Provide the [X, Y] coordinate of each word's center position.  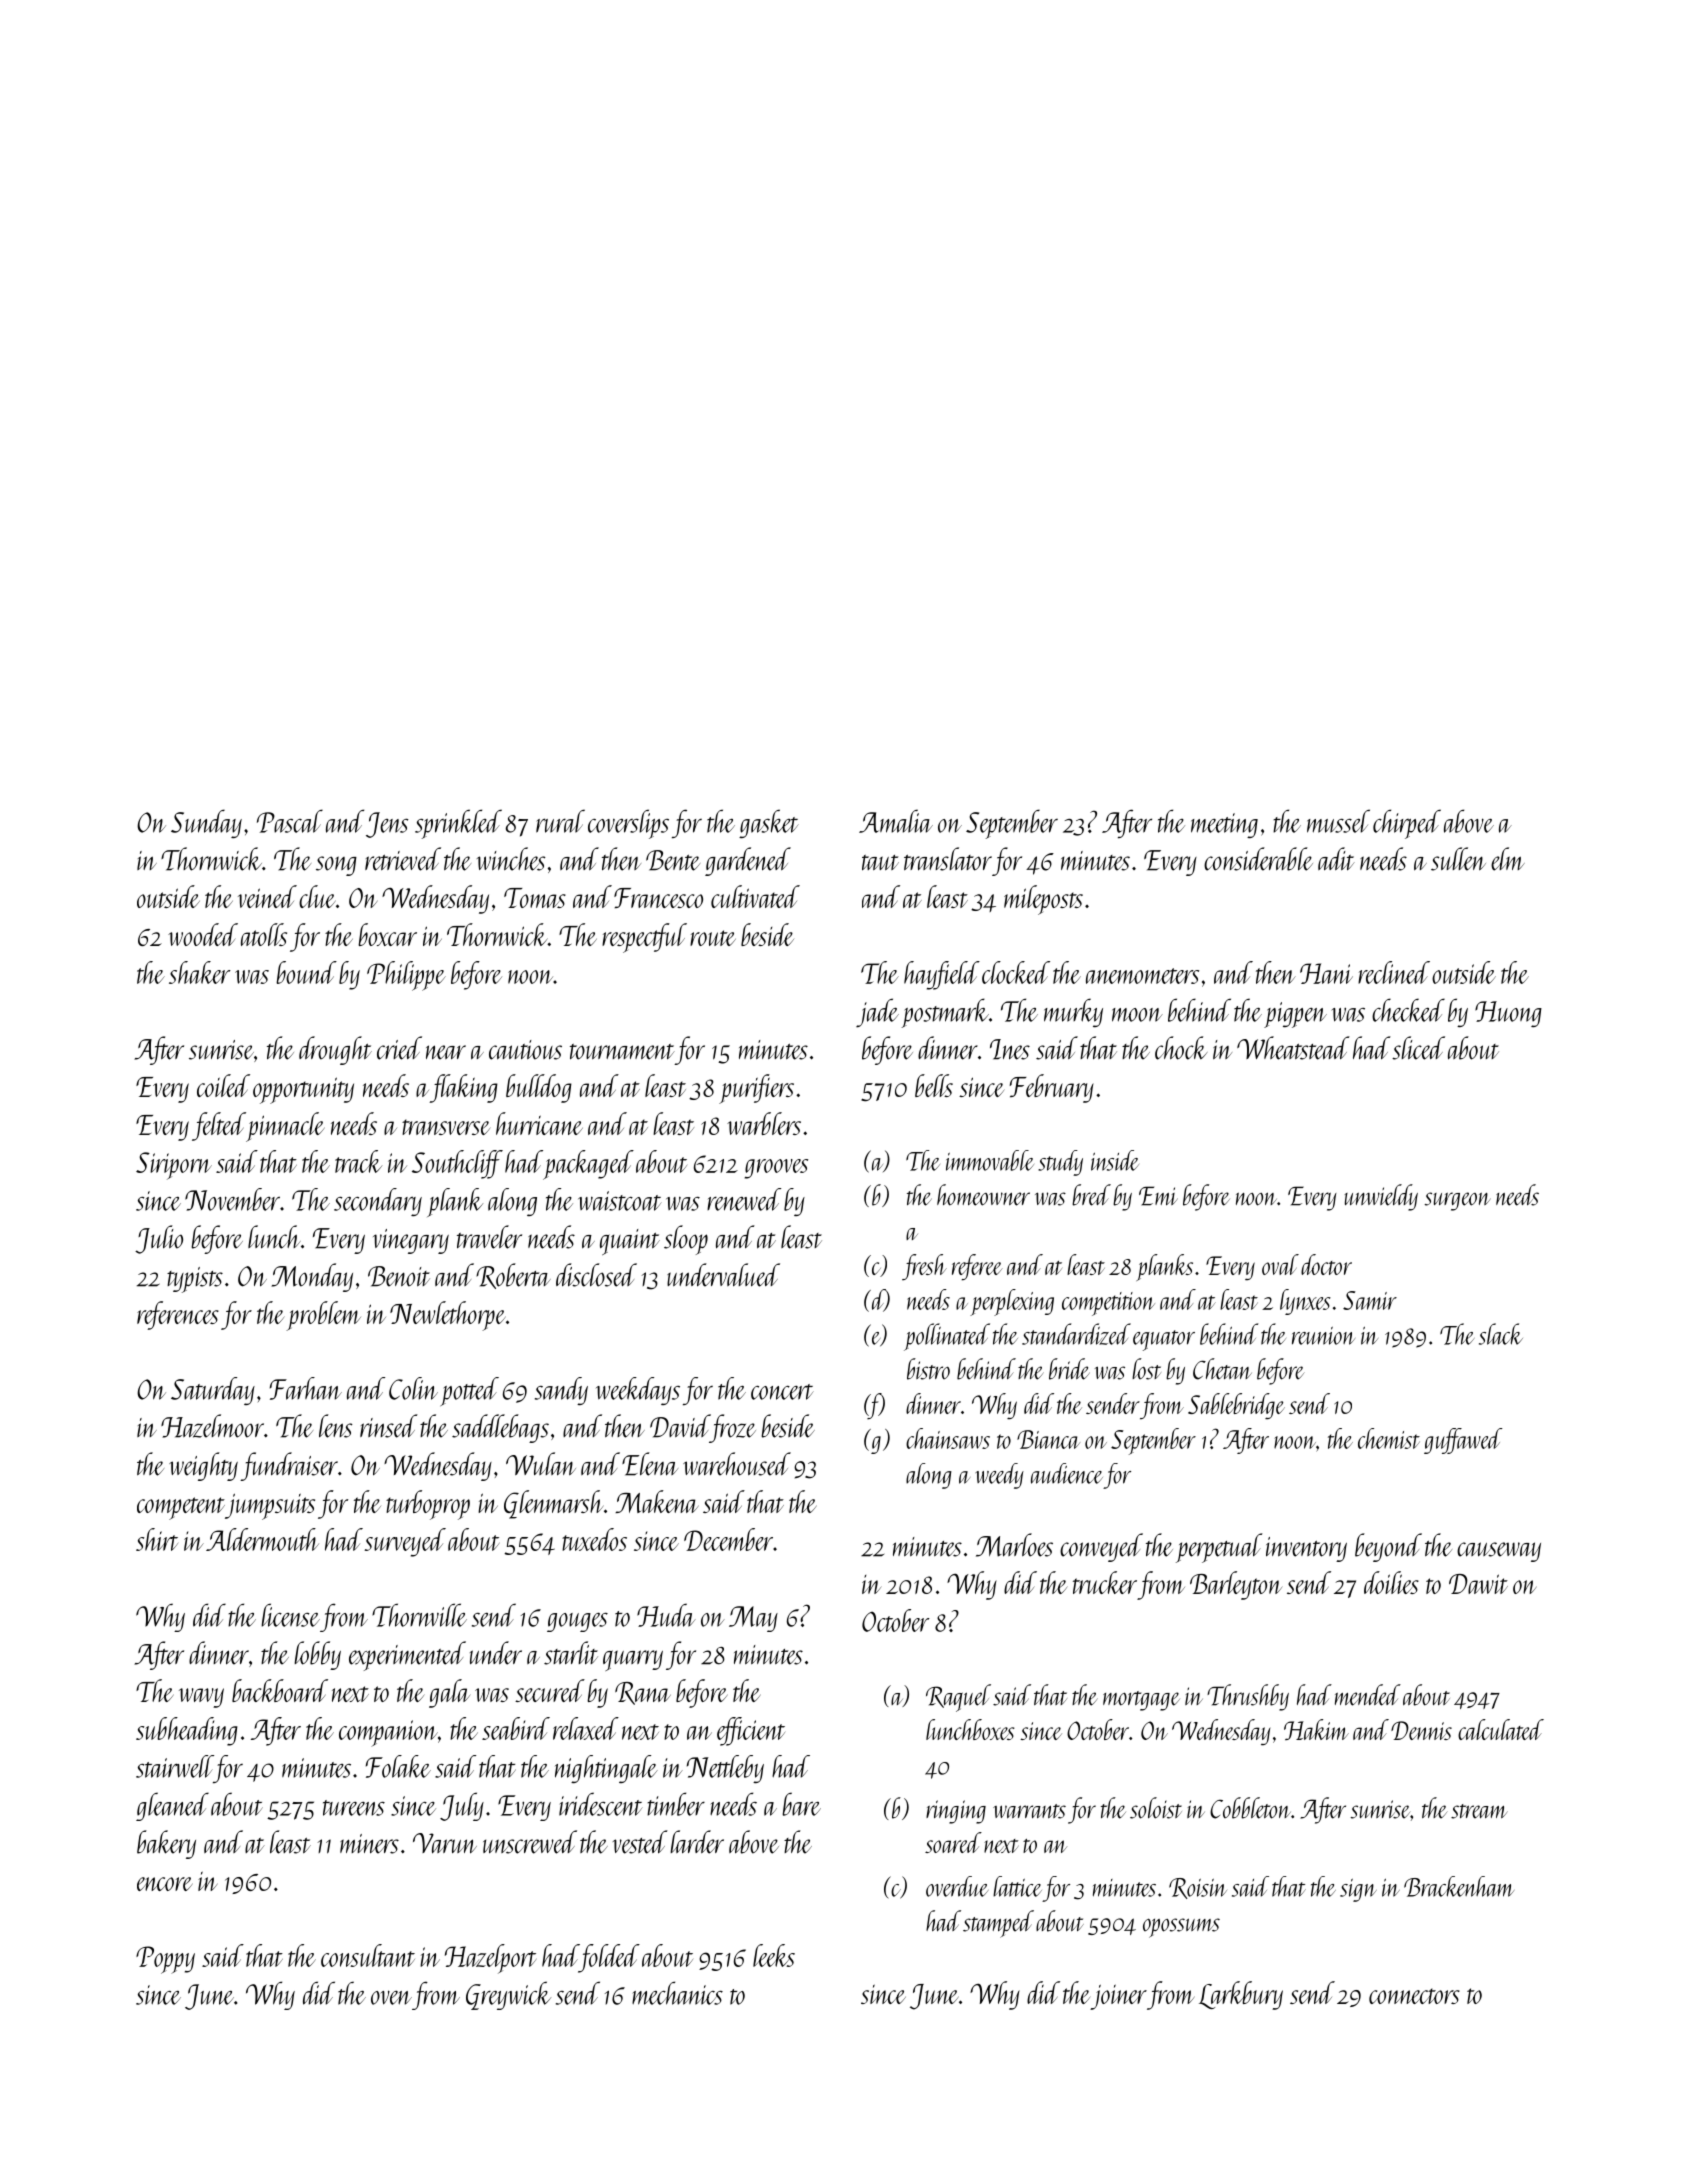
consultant [368, 1955]
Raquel [958, 1698]
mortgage [1141, 1701]
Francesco [658, 898]
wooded [203, 934]
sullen [1458, 859]
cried [399, 1048]
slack [1501, 1334]
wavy [201, 1698]
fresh [924, 1267]
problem [323, 1316]
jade [877, 1013]
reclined [1394, 972]
